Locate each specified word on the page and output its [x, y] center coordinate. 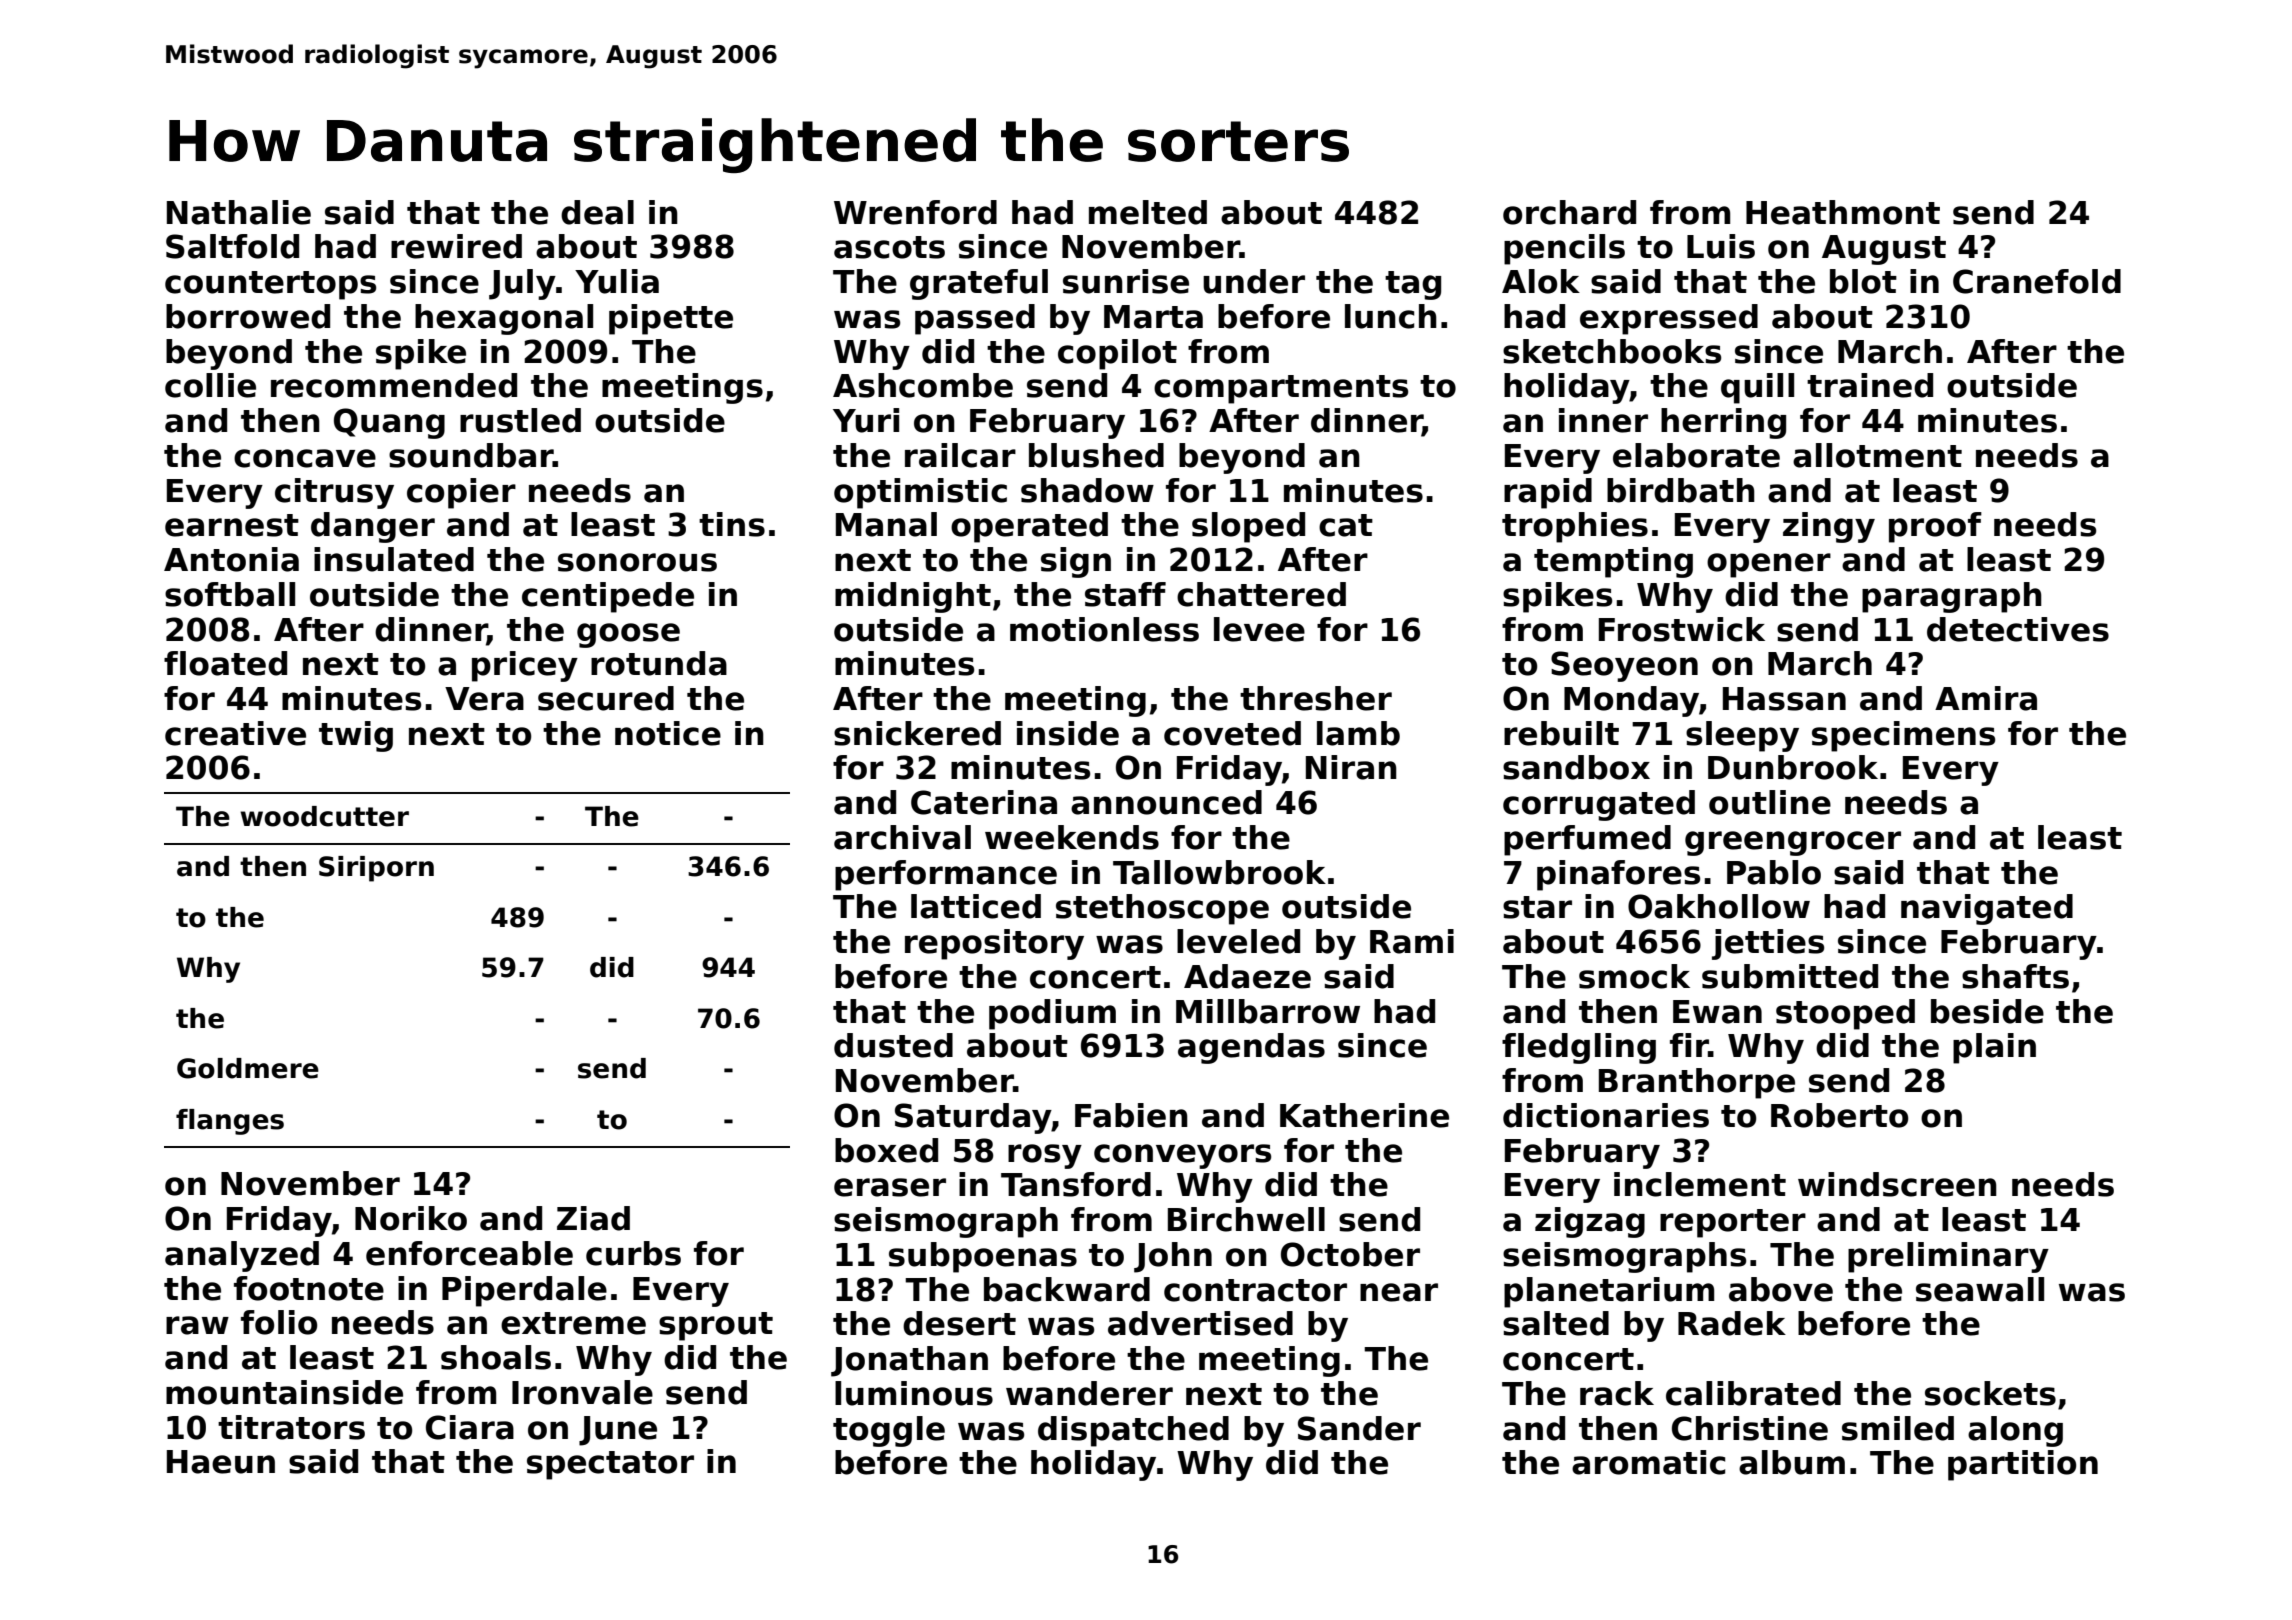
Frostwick [1682, 629]
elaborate [1696, 455]
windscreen [1897, 1184]
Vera [484, 699]
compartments [1281, 389]
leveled [1238, 941]
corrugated [1599, 805]
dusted [893, 1045]
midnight [913, 597]
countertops [270, 285]
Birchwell [1246, 1219]
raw [197, 1325]
